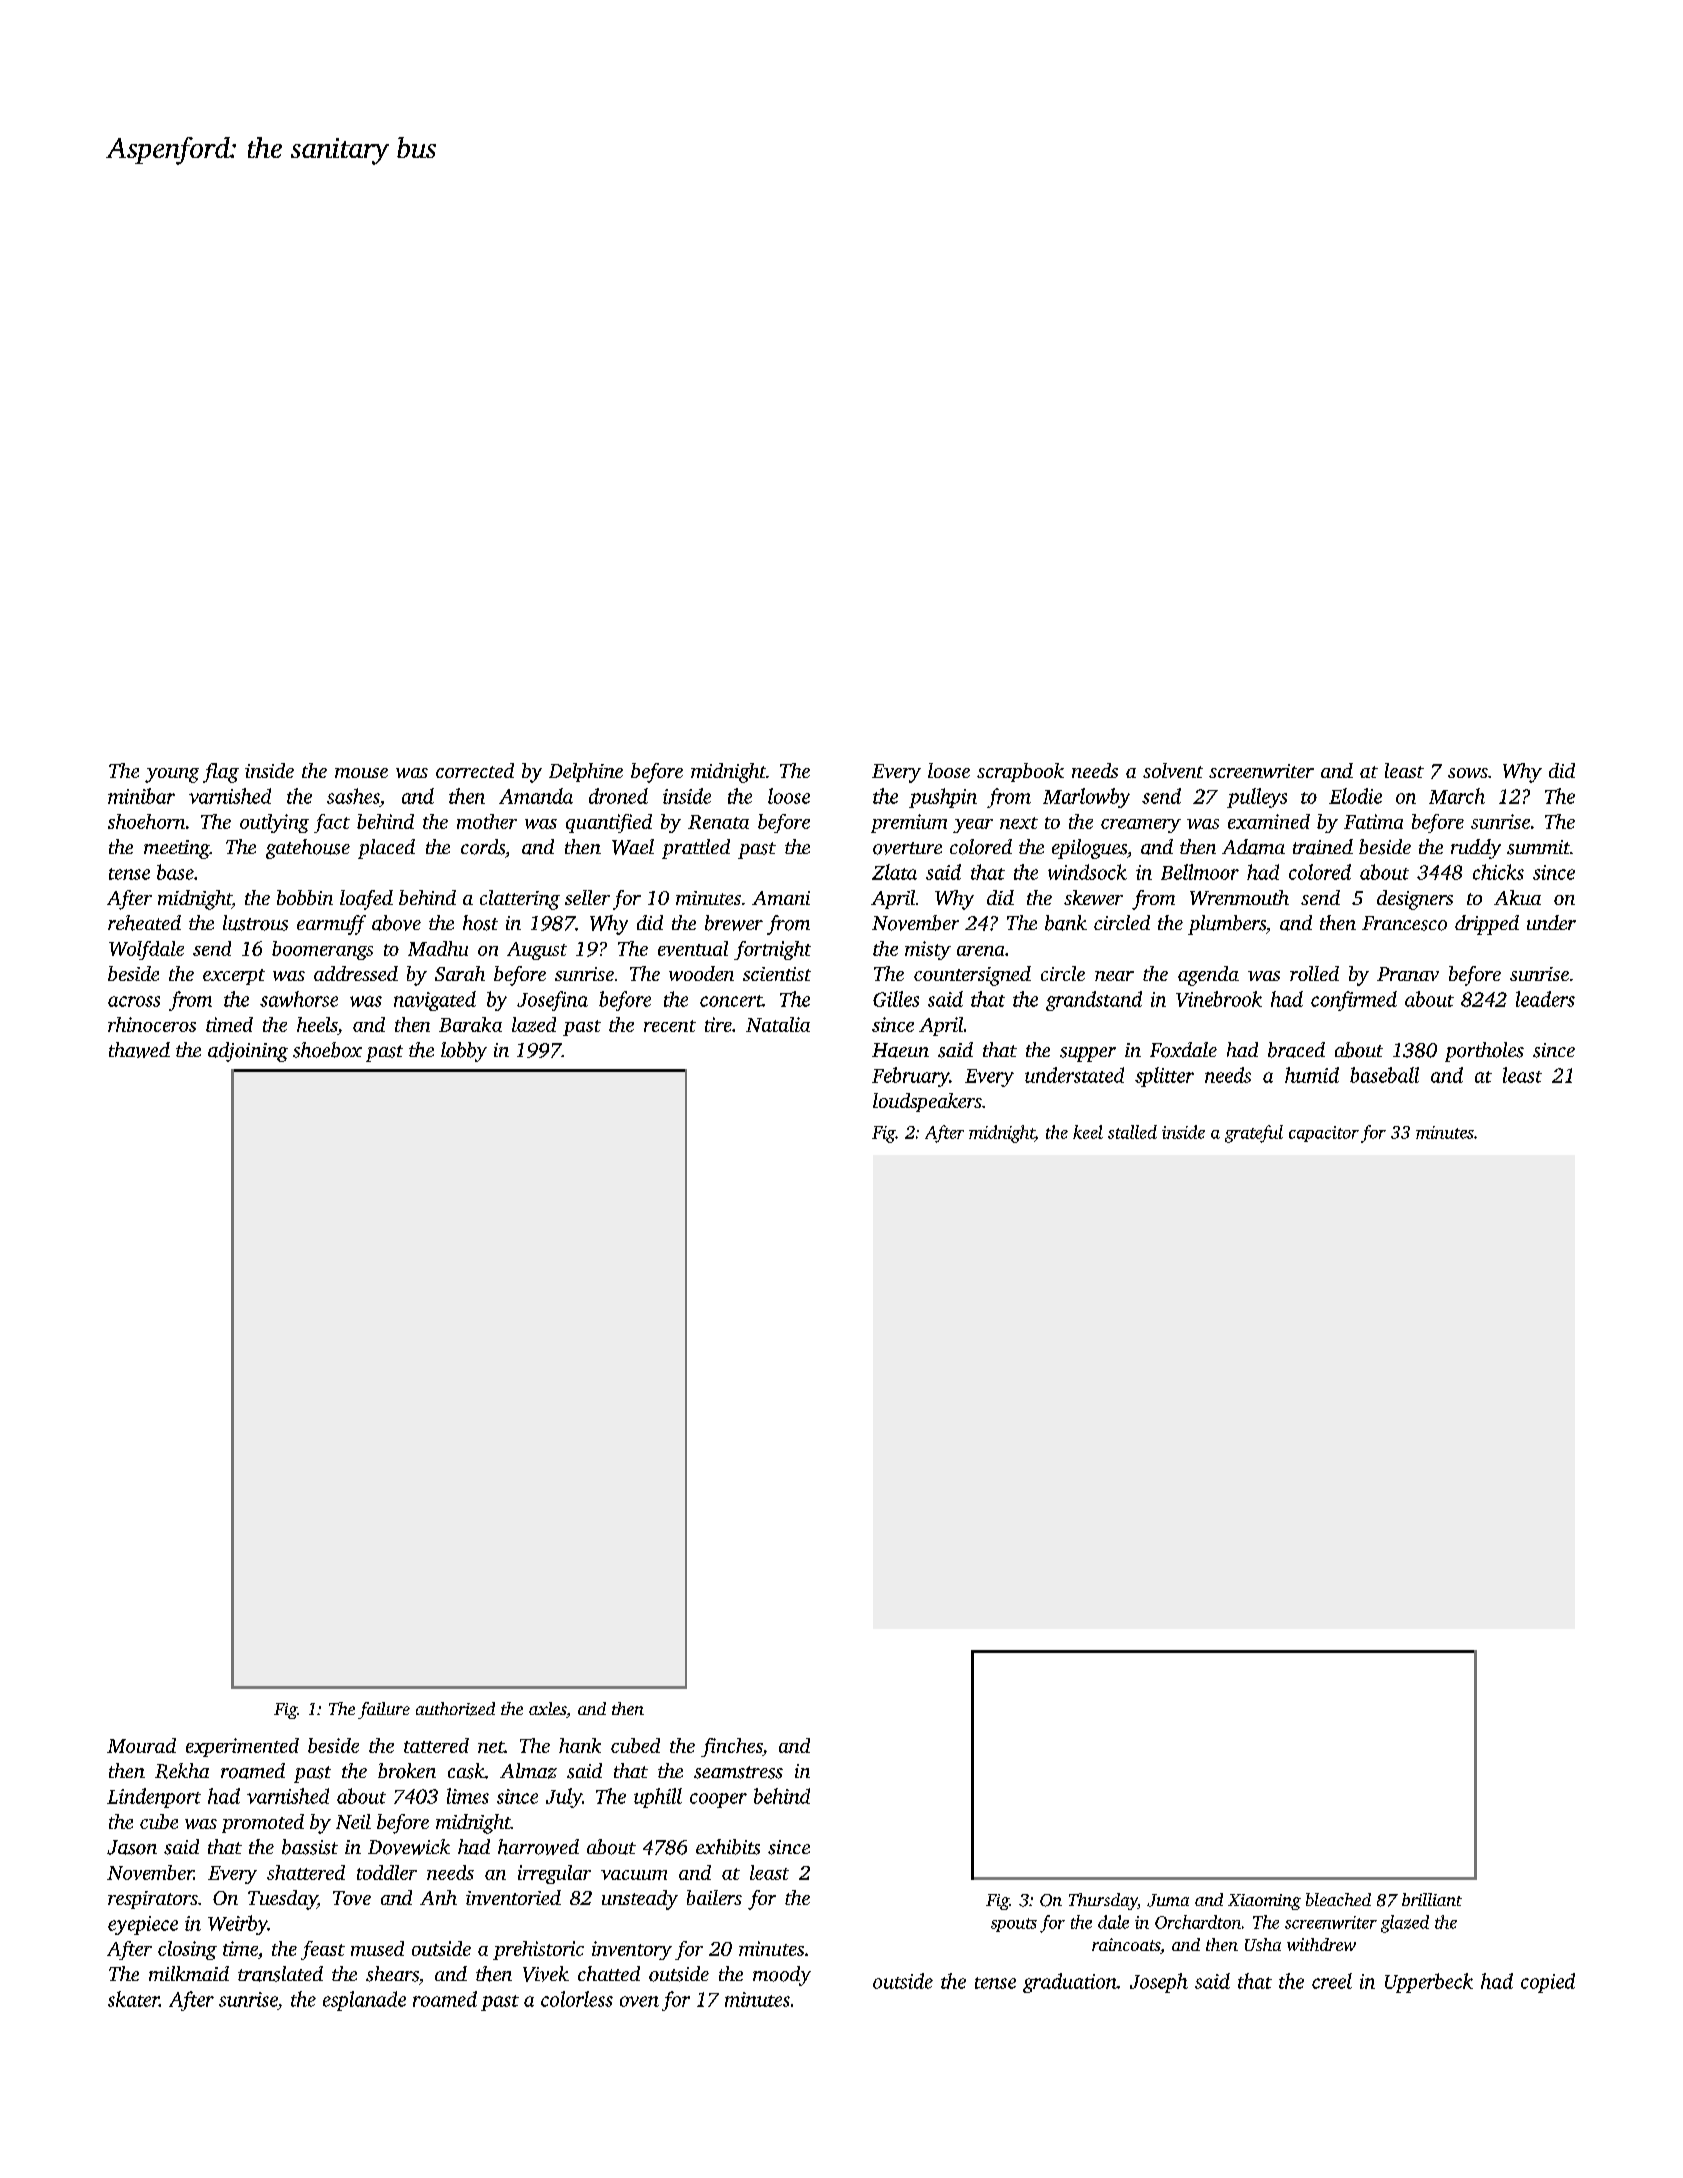 Image resolution: width=1683 pixels, height=2178 pixels. I want to click on flag, so click(221, 773).
